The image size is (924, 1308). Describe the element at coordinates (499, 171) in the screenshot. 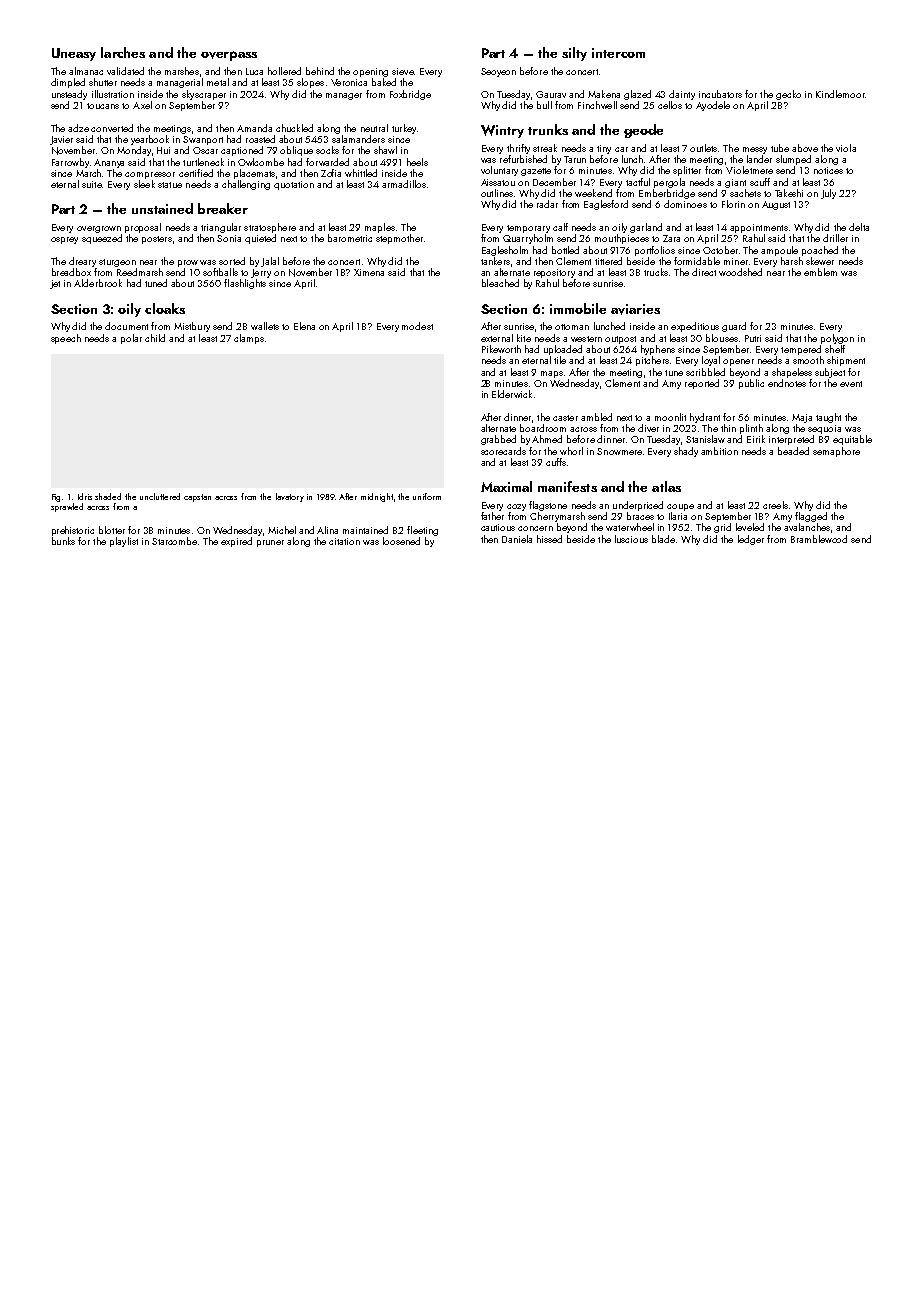

I see `voluntary` at that location.
